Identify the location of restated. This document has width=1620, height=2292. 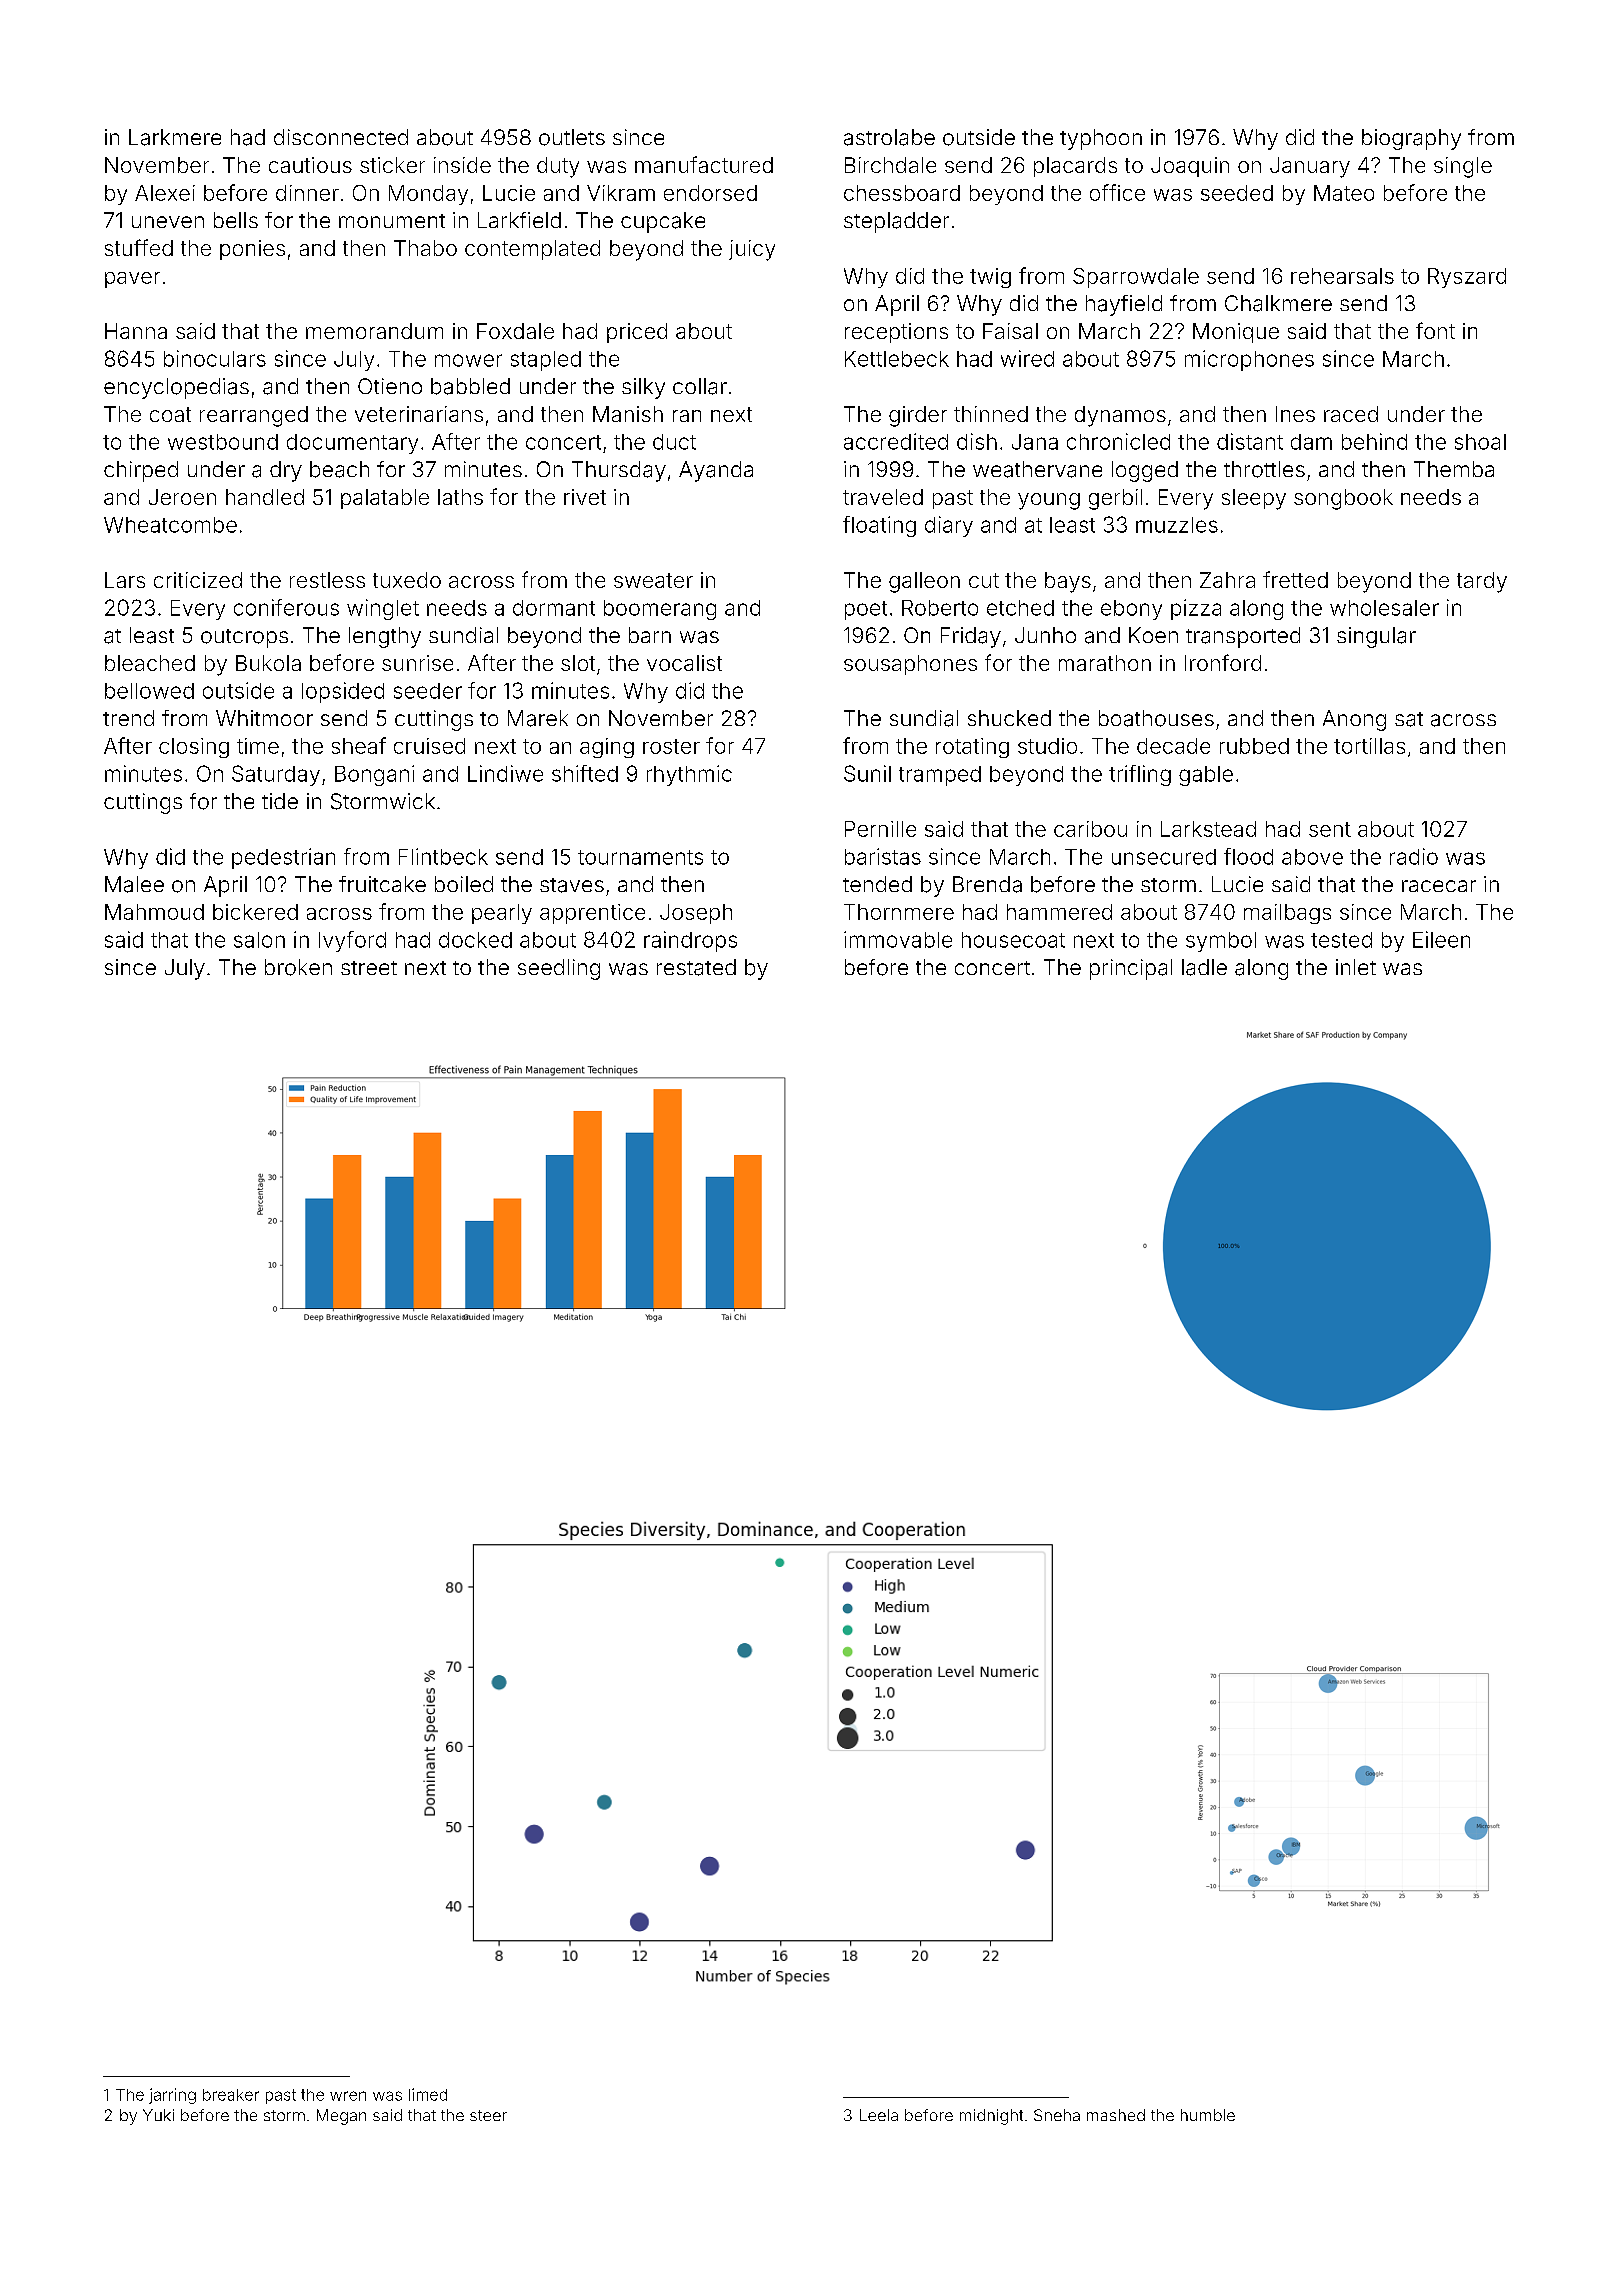
(696, 967).
